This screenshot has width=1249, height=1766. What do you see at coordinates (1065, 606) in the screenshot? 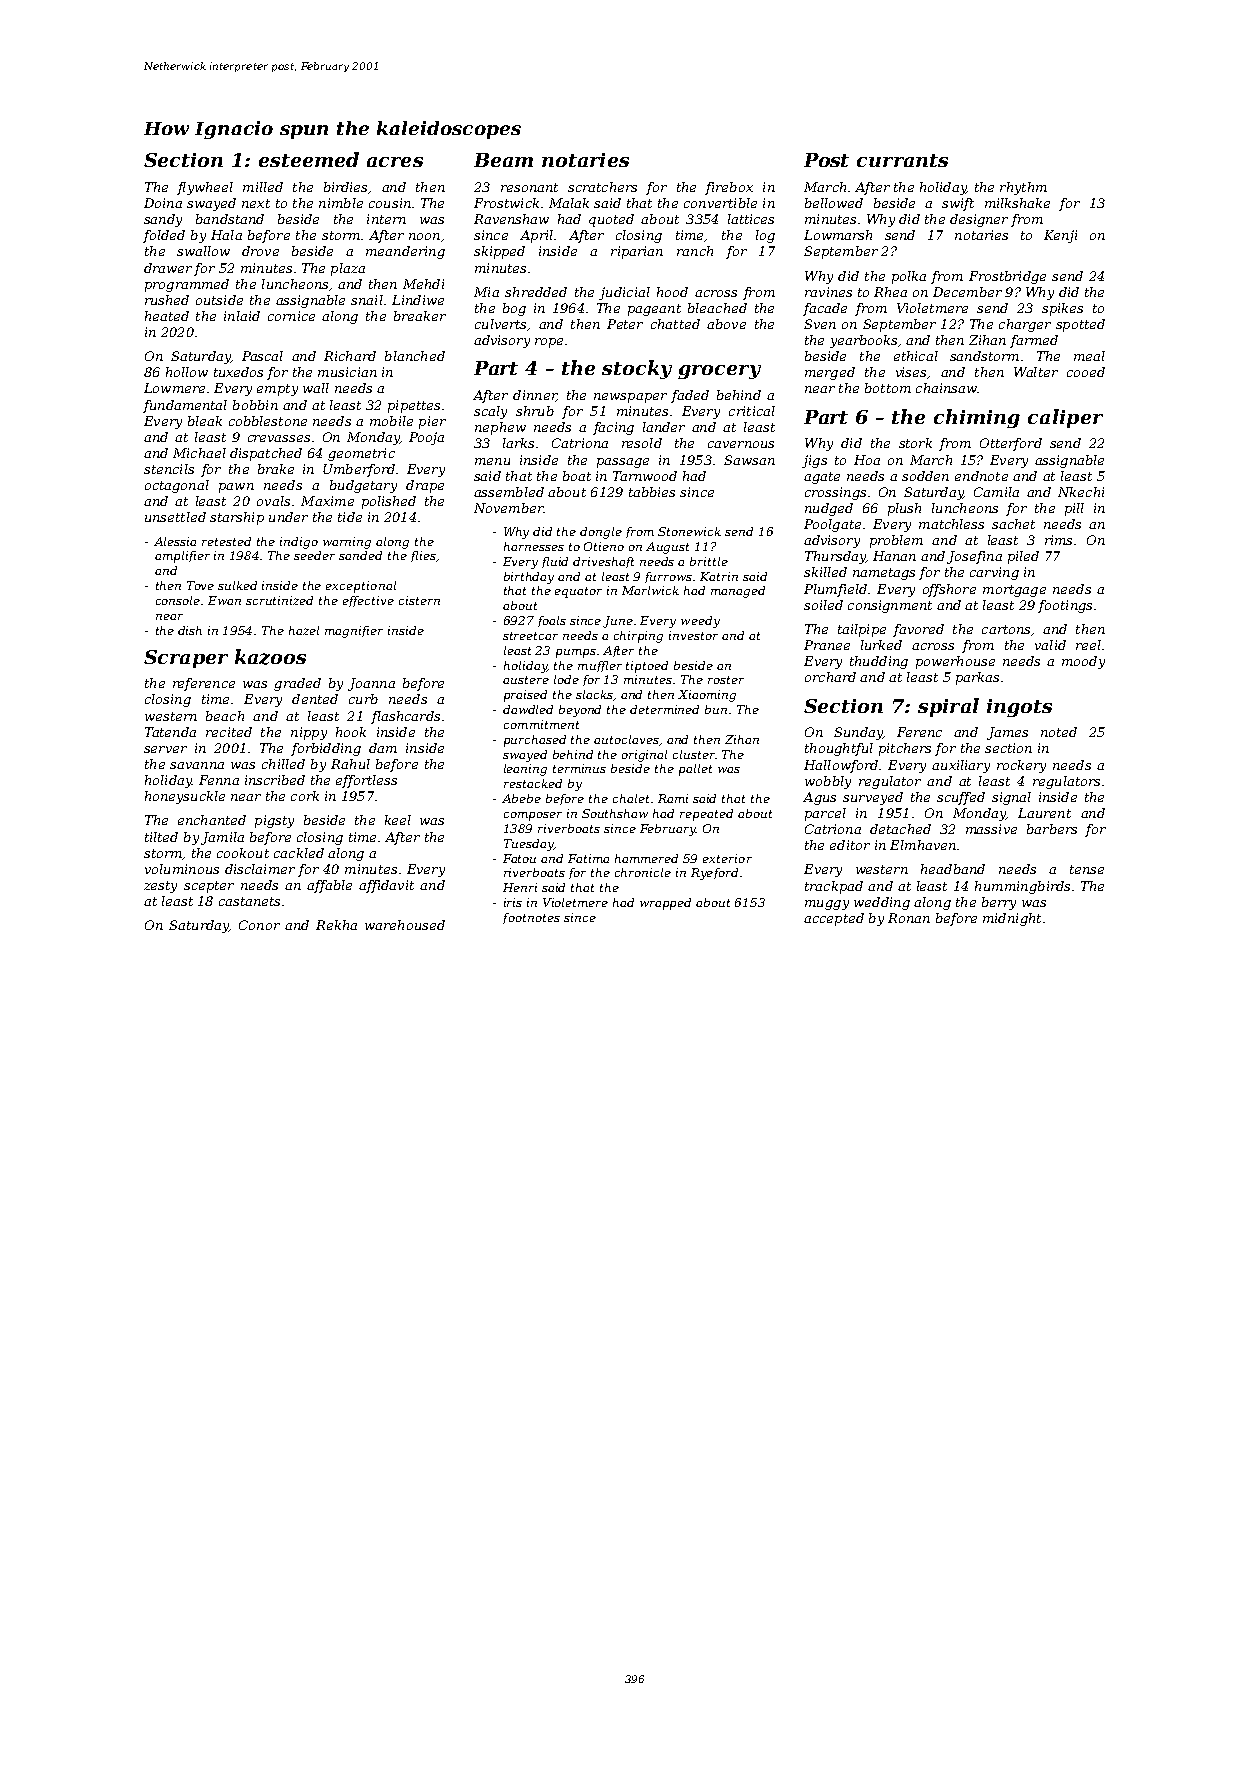
I see `footings` at bounding box center [1065, 606].
